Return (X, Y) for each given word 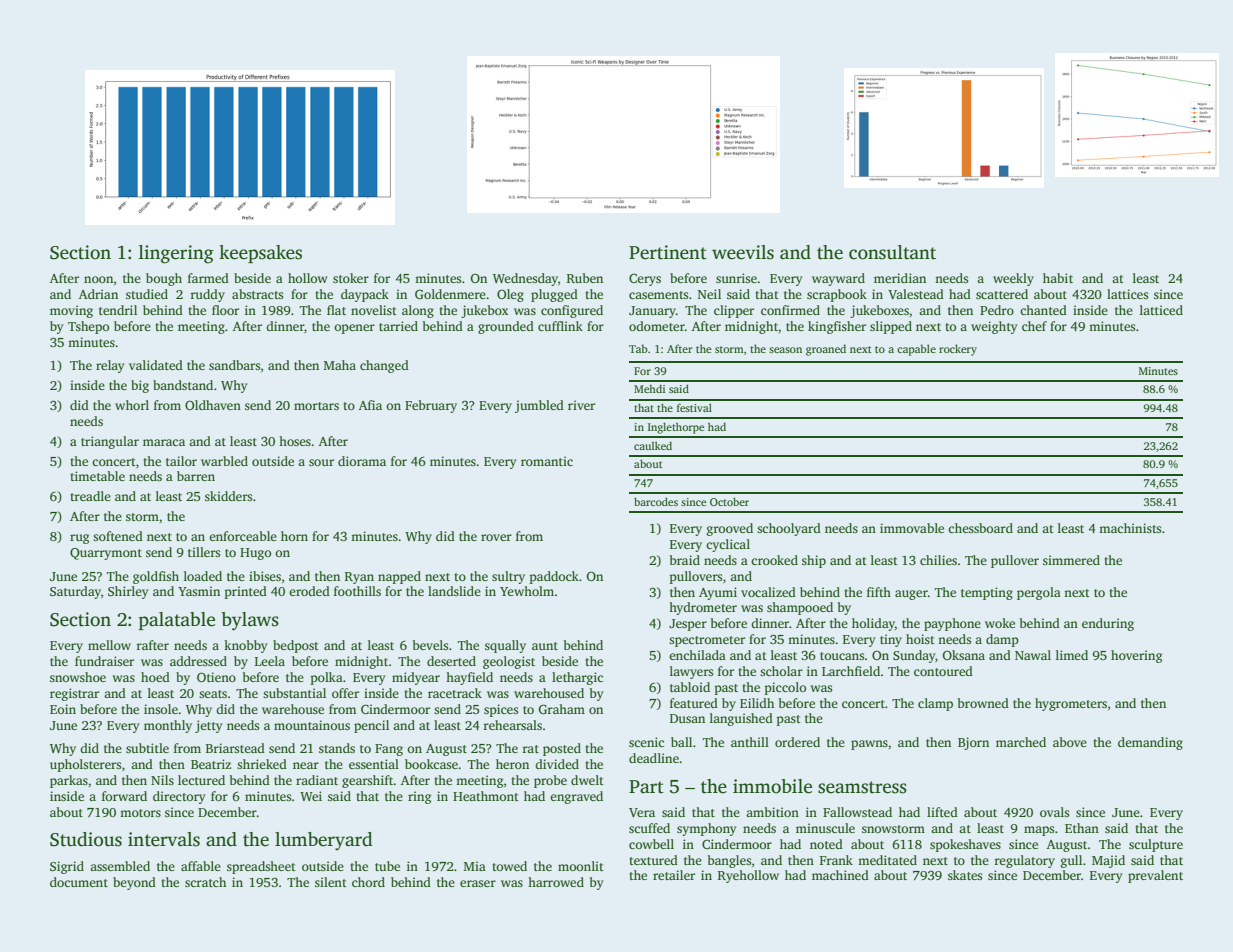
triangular (110, 442)
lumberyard (324, 841)
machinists (1130, 528)
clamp (935, 704)
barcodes (656, 501)
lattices (1127, 294)
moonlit (581, 866)
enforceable (243, 536)
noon (99, 279)
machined (840, 875)
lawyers (691, 672)
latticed (1161, 310)
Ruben (585, 278)
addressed (198, 661)
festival (694, 407)
